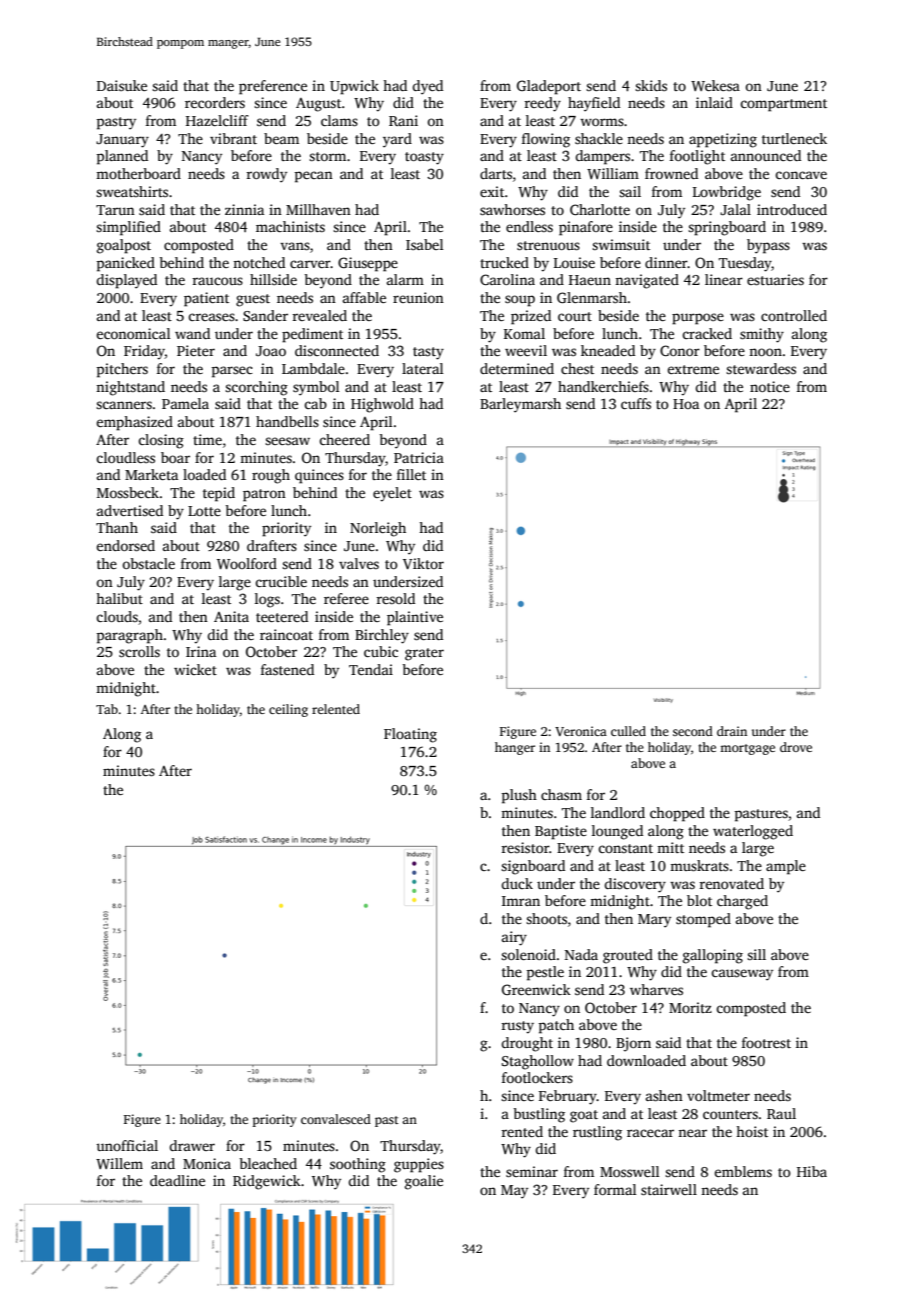  What do you see at coordinates (215, 102) in the image?
I see `recorders` at bounding box center [215, 102].
